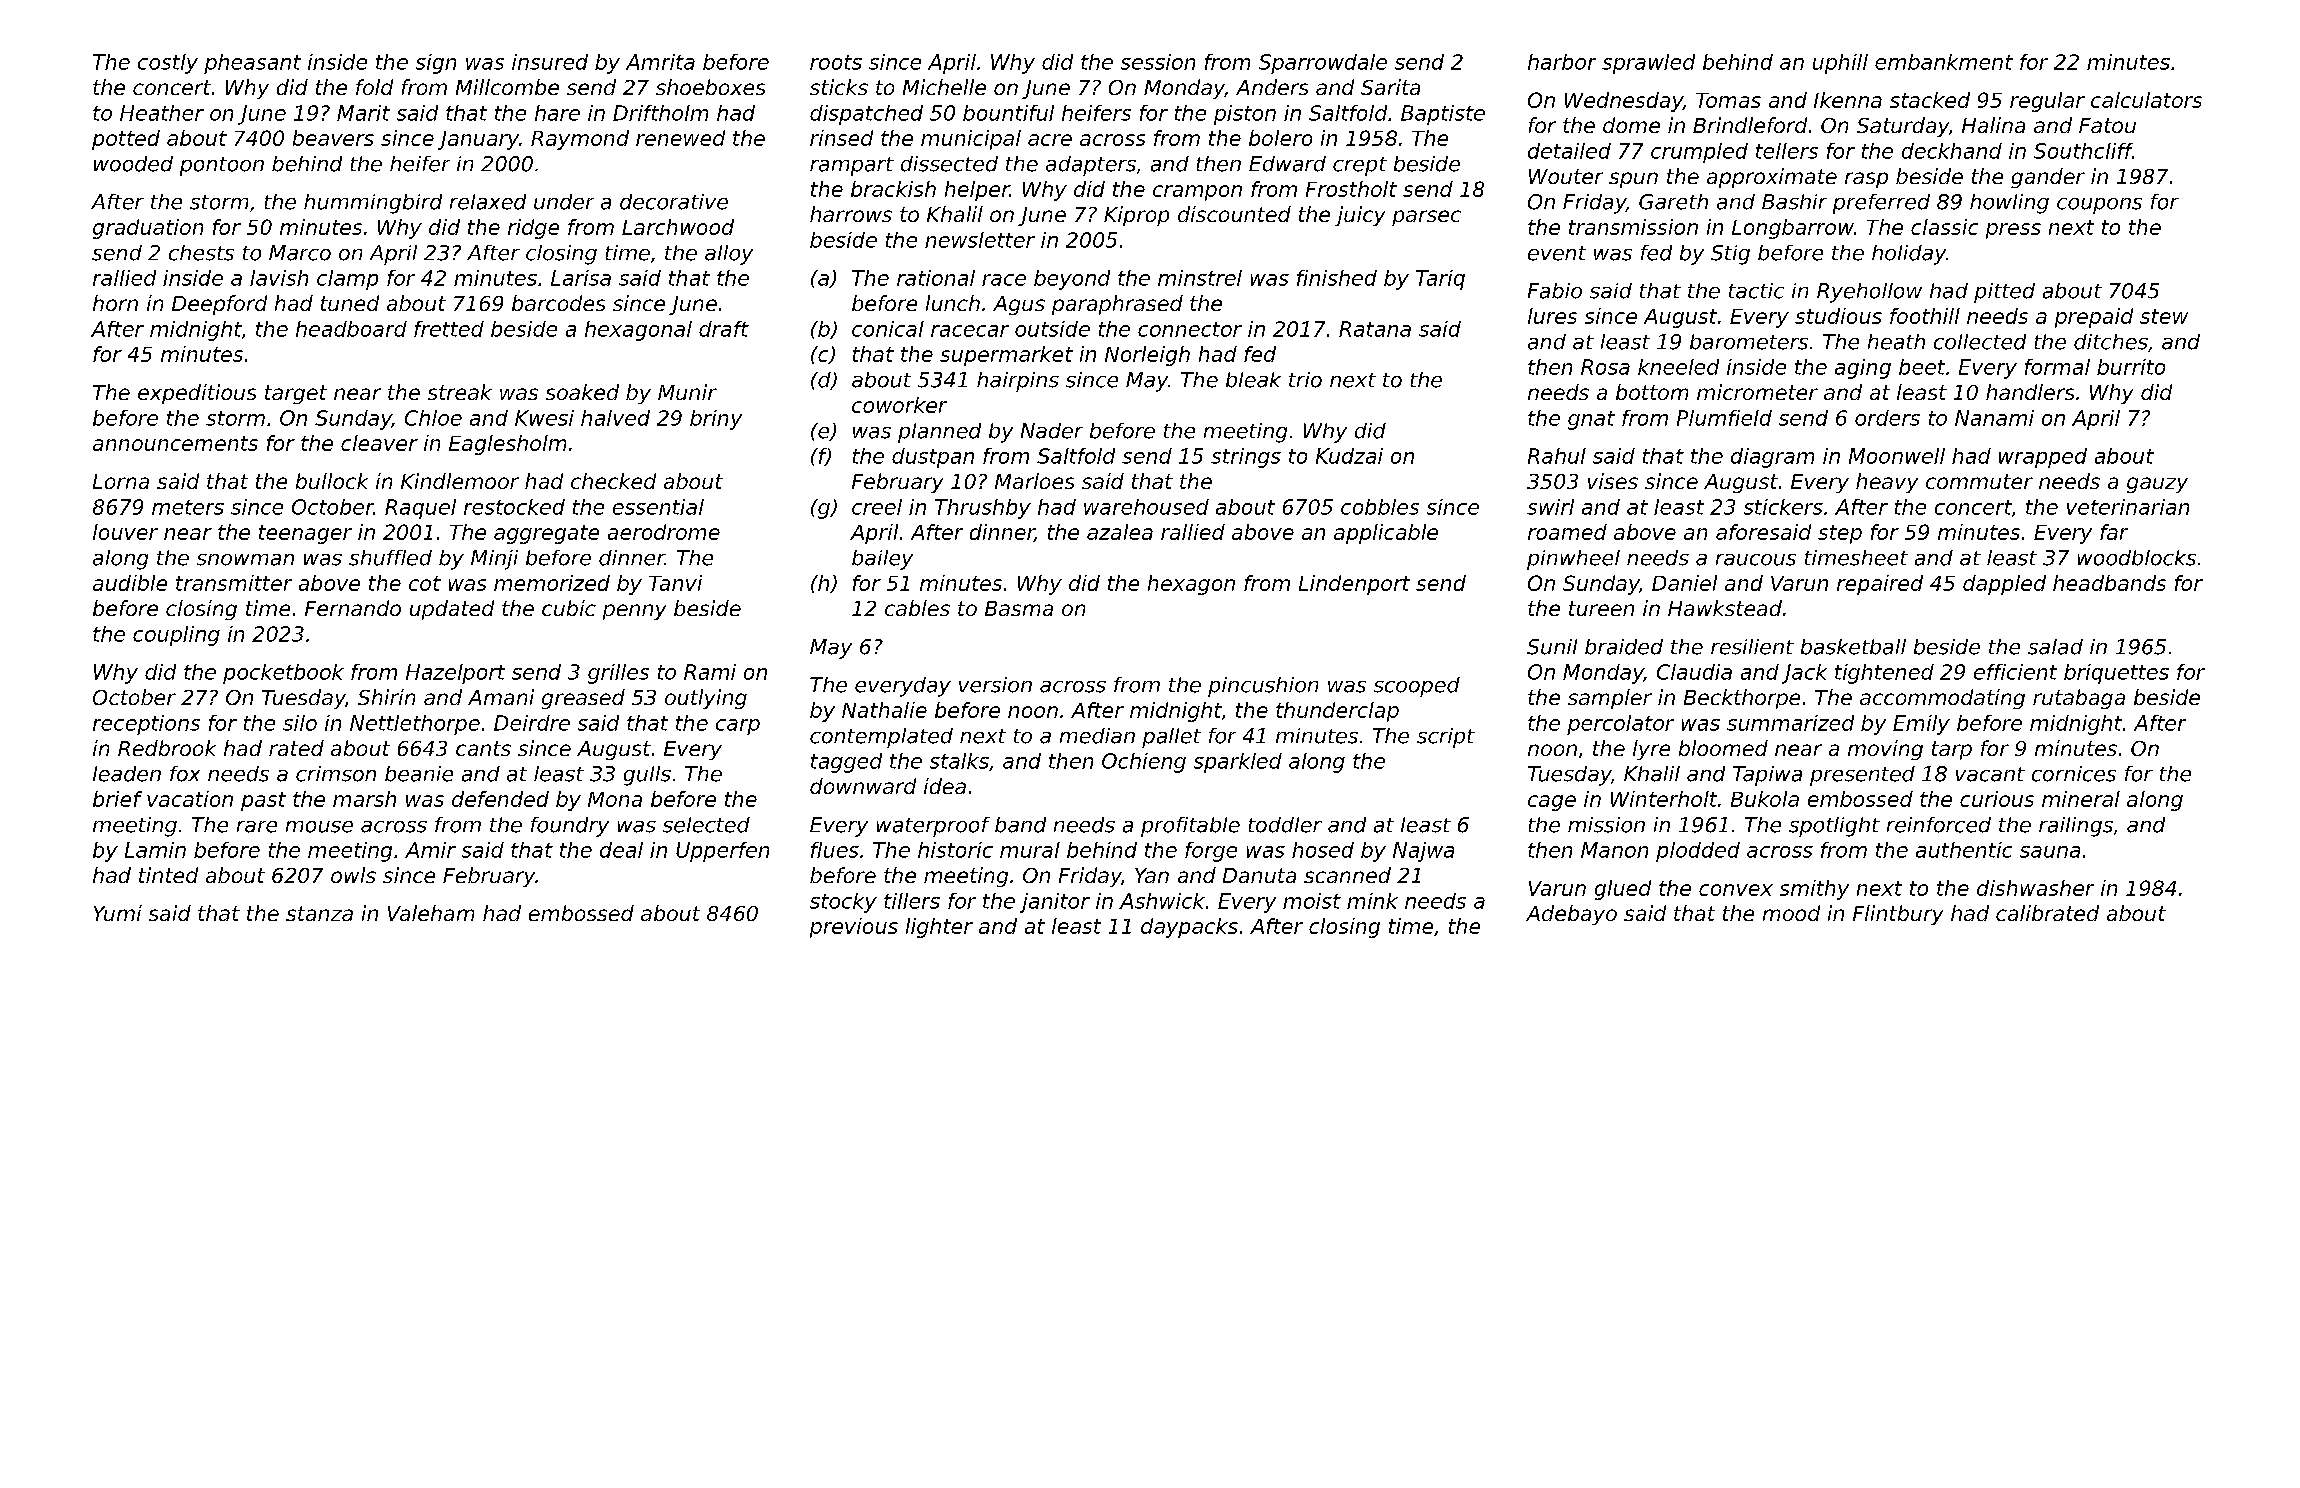 The width and height of the screenshot is (2300, 1488). I want to click on Tapiwa, so click(1767, 776).
